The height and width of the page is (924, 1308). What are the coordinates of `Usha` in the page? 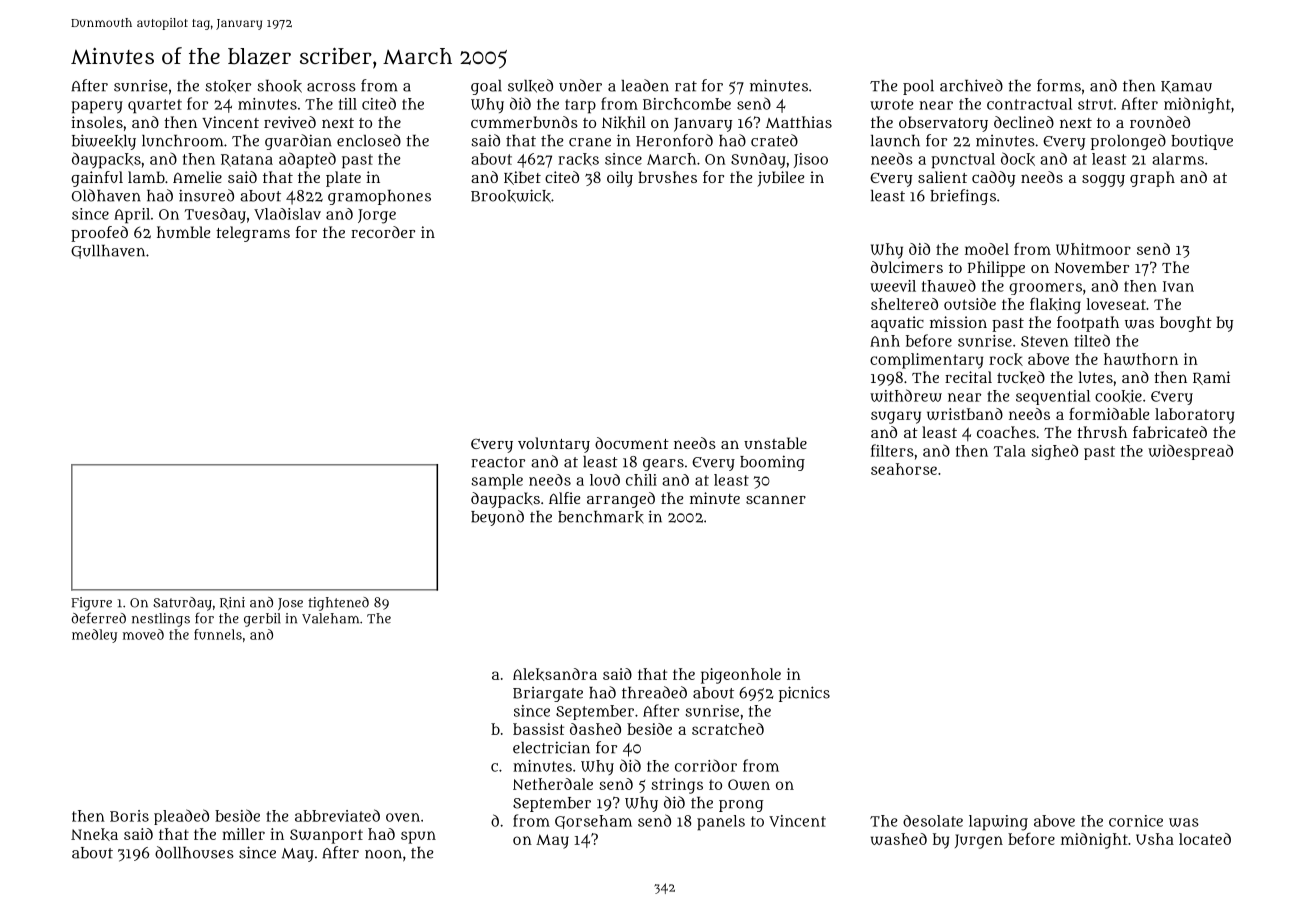 It's located at (1155, 839).
